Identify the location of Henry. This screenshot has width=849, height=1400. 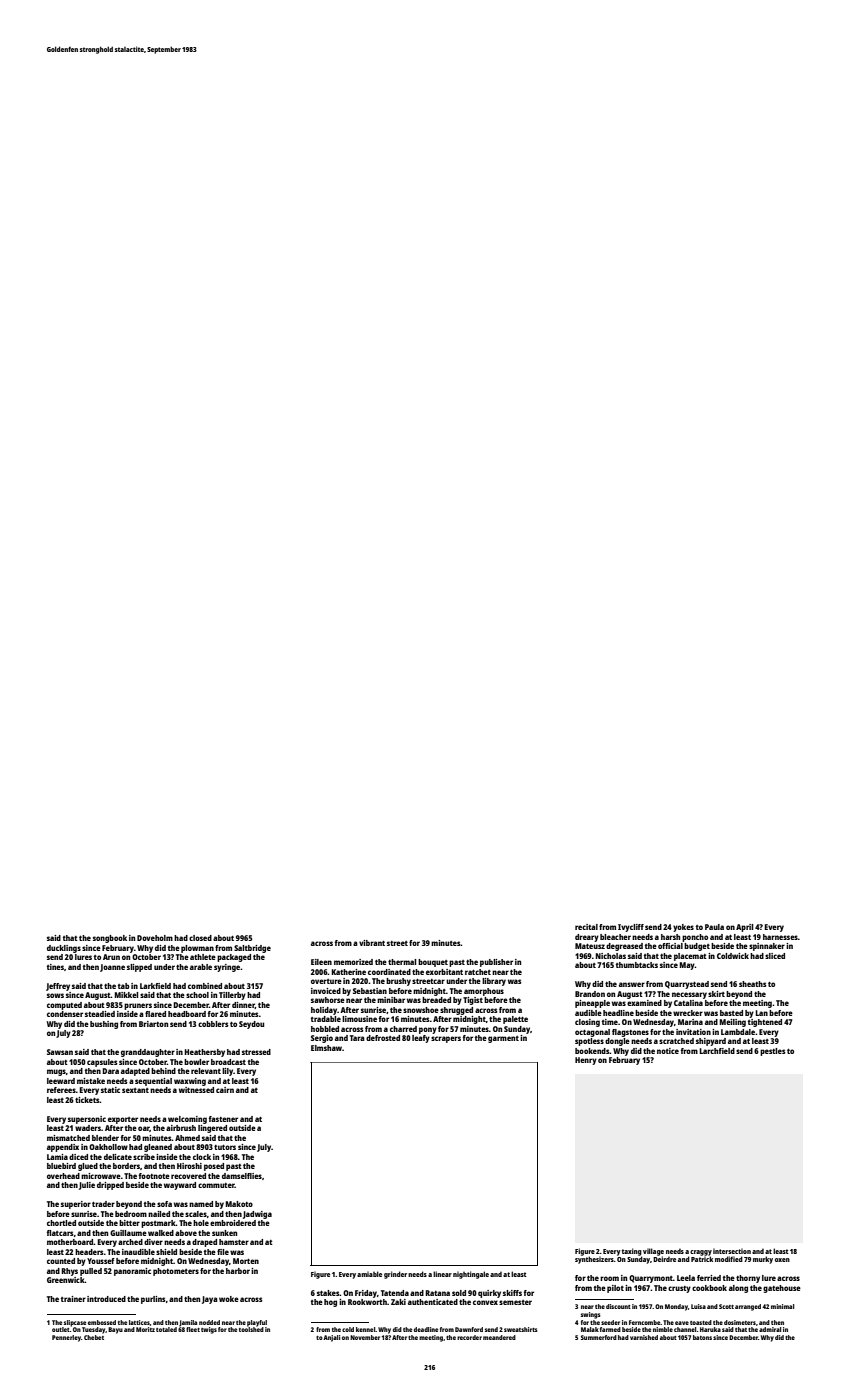
(586, 1061).
